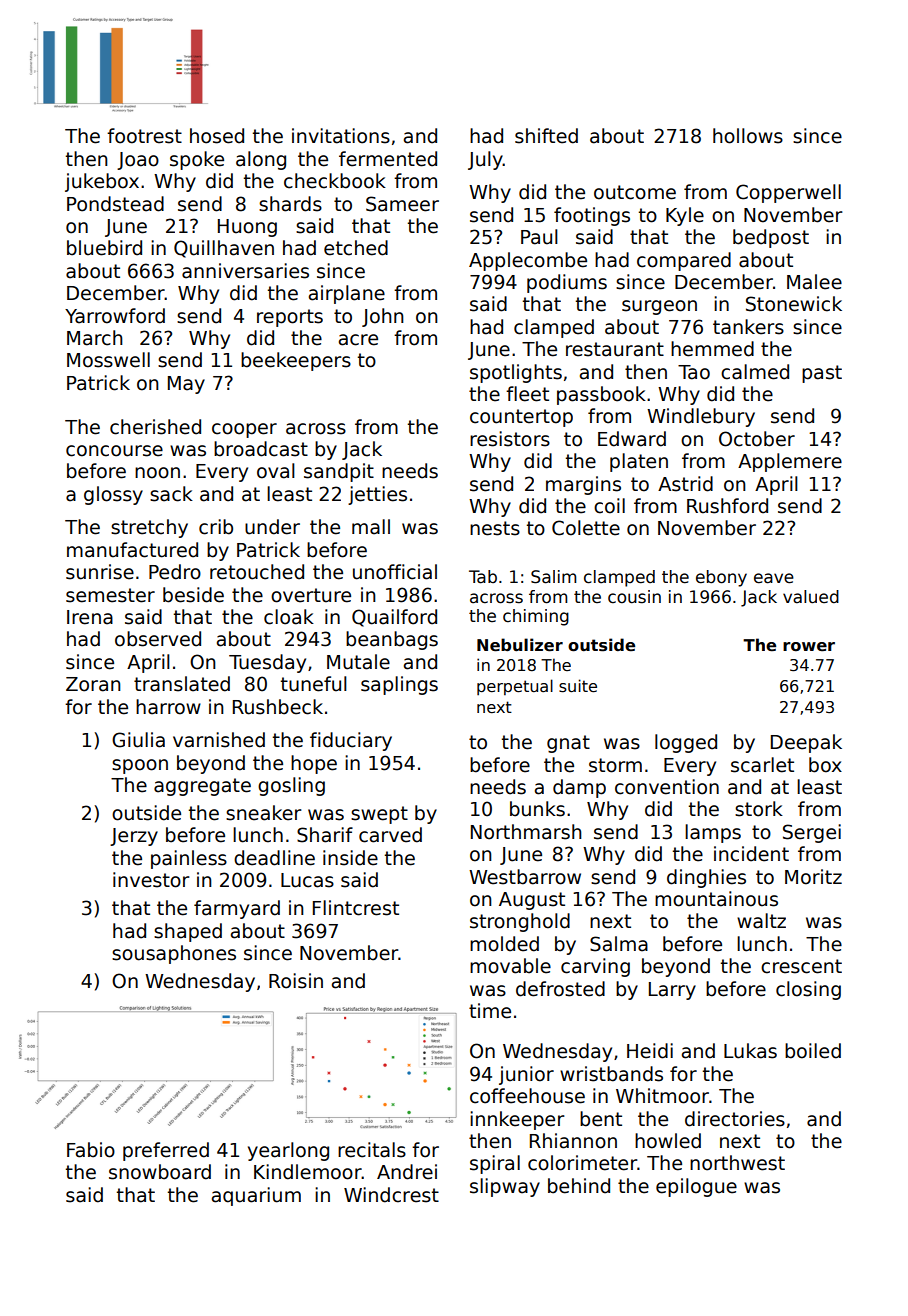 The height and width of the screenshot is (1316, 908). I want to click on margins, so click(583, 485).
